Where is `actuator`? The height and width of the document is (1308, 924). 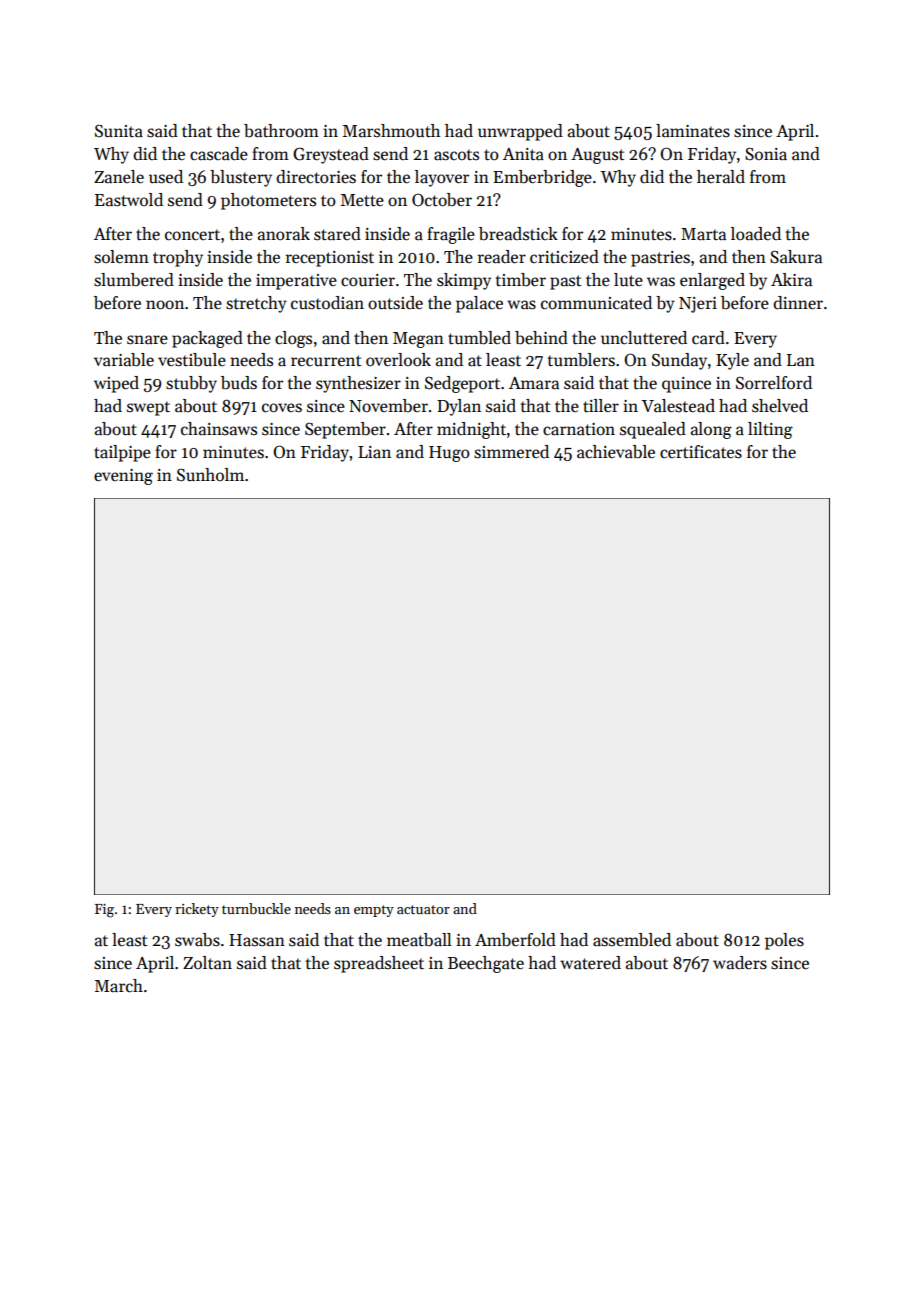 actuator is located at coordinates (423, 909).
